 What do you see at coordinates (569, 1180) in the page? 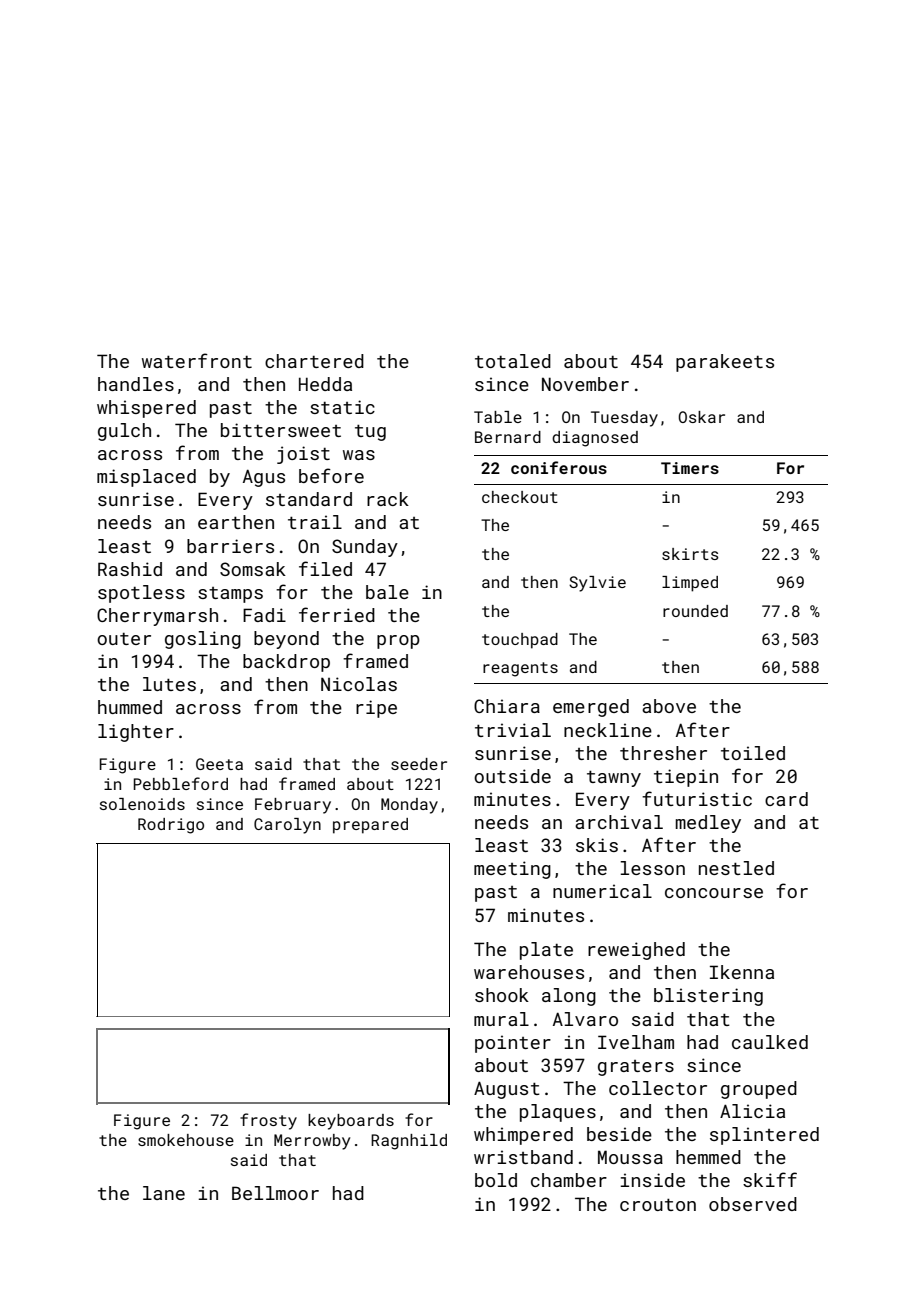
I see `chamber` at bounding box center [569, 1180].
